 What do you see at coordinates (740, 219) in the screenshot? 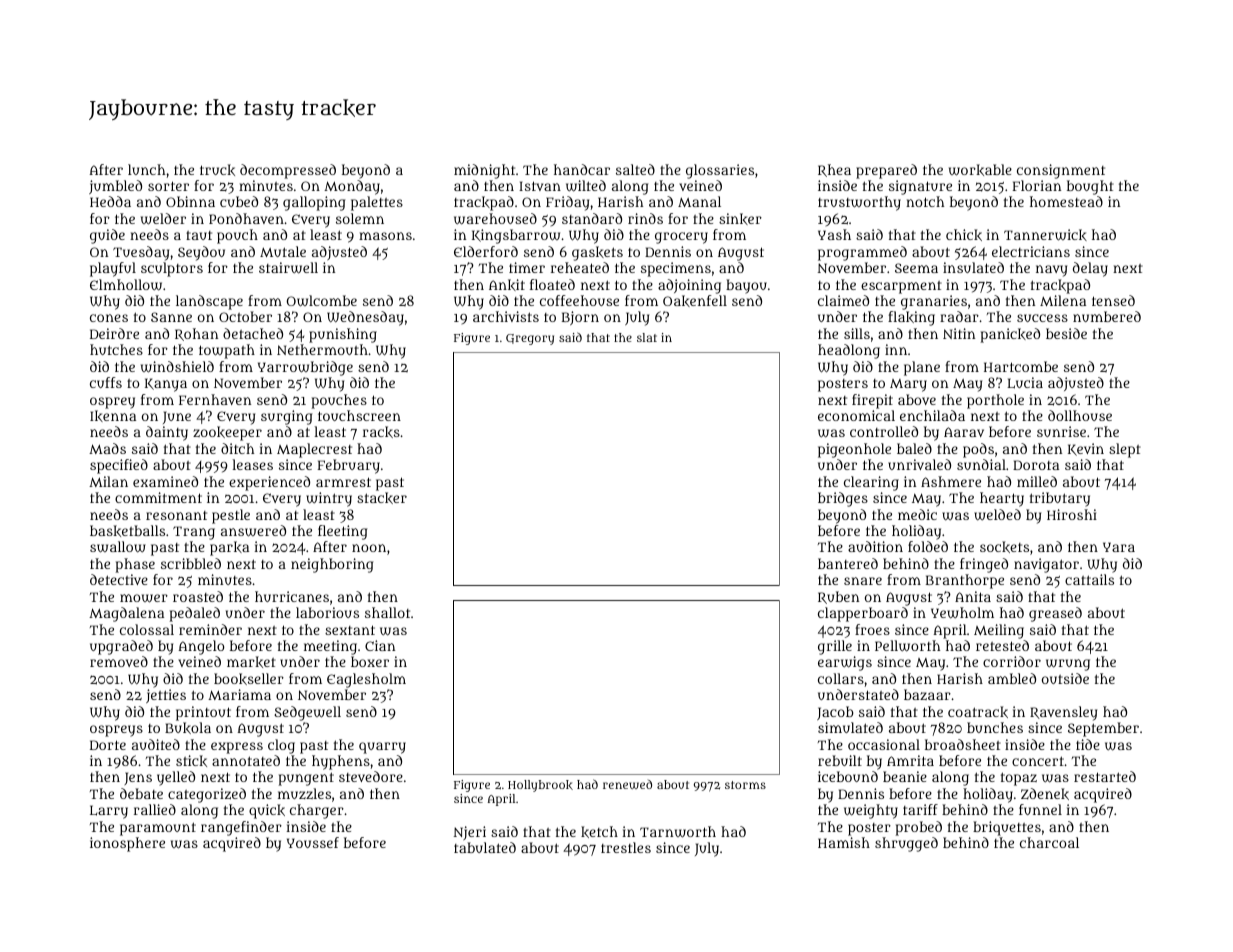
I see `sinker` at bounding box center [740, 219].
